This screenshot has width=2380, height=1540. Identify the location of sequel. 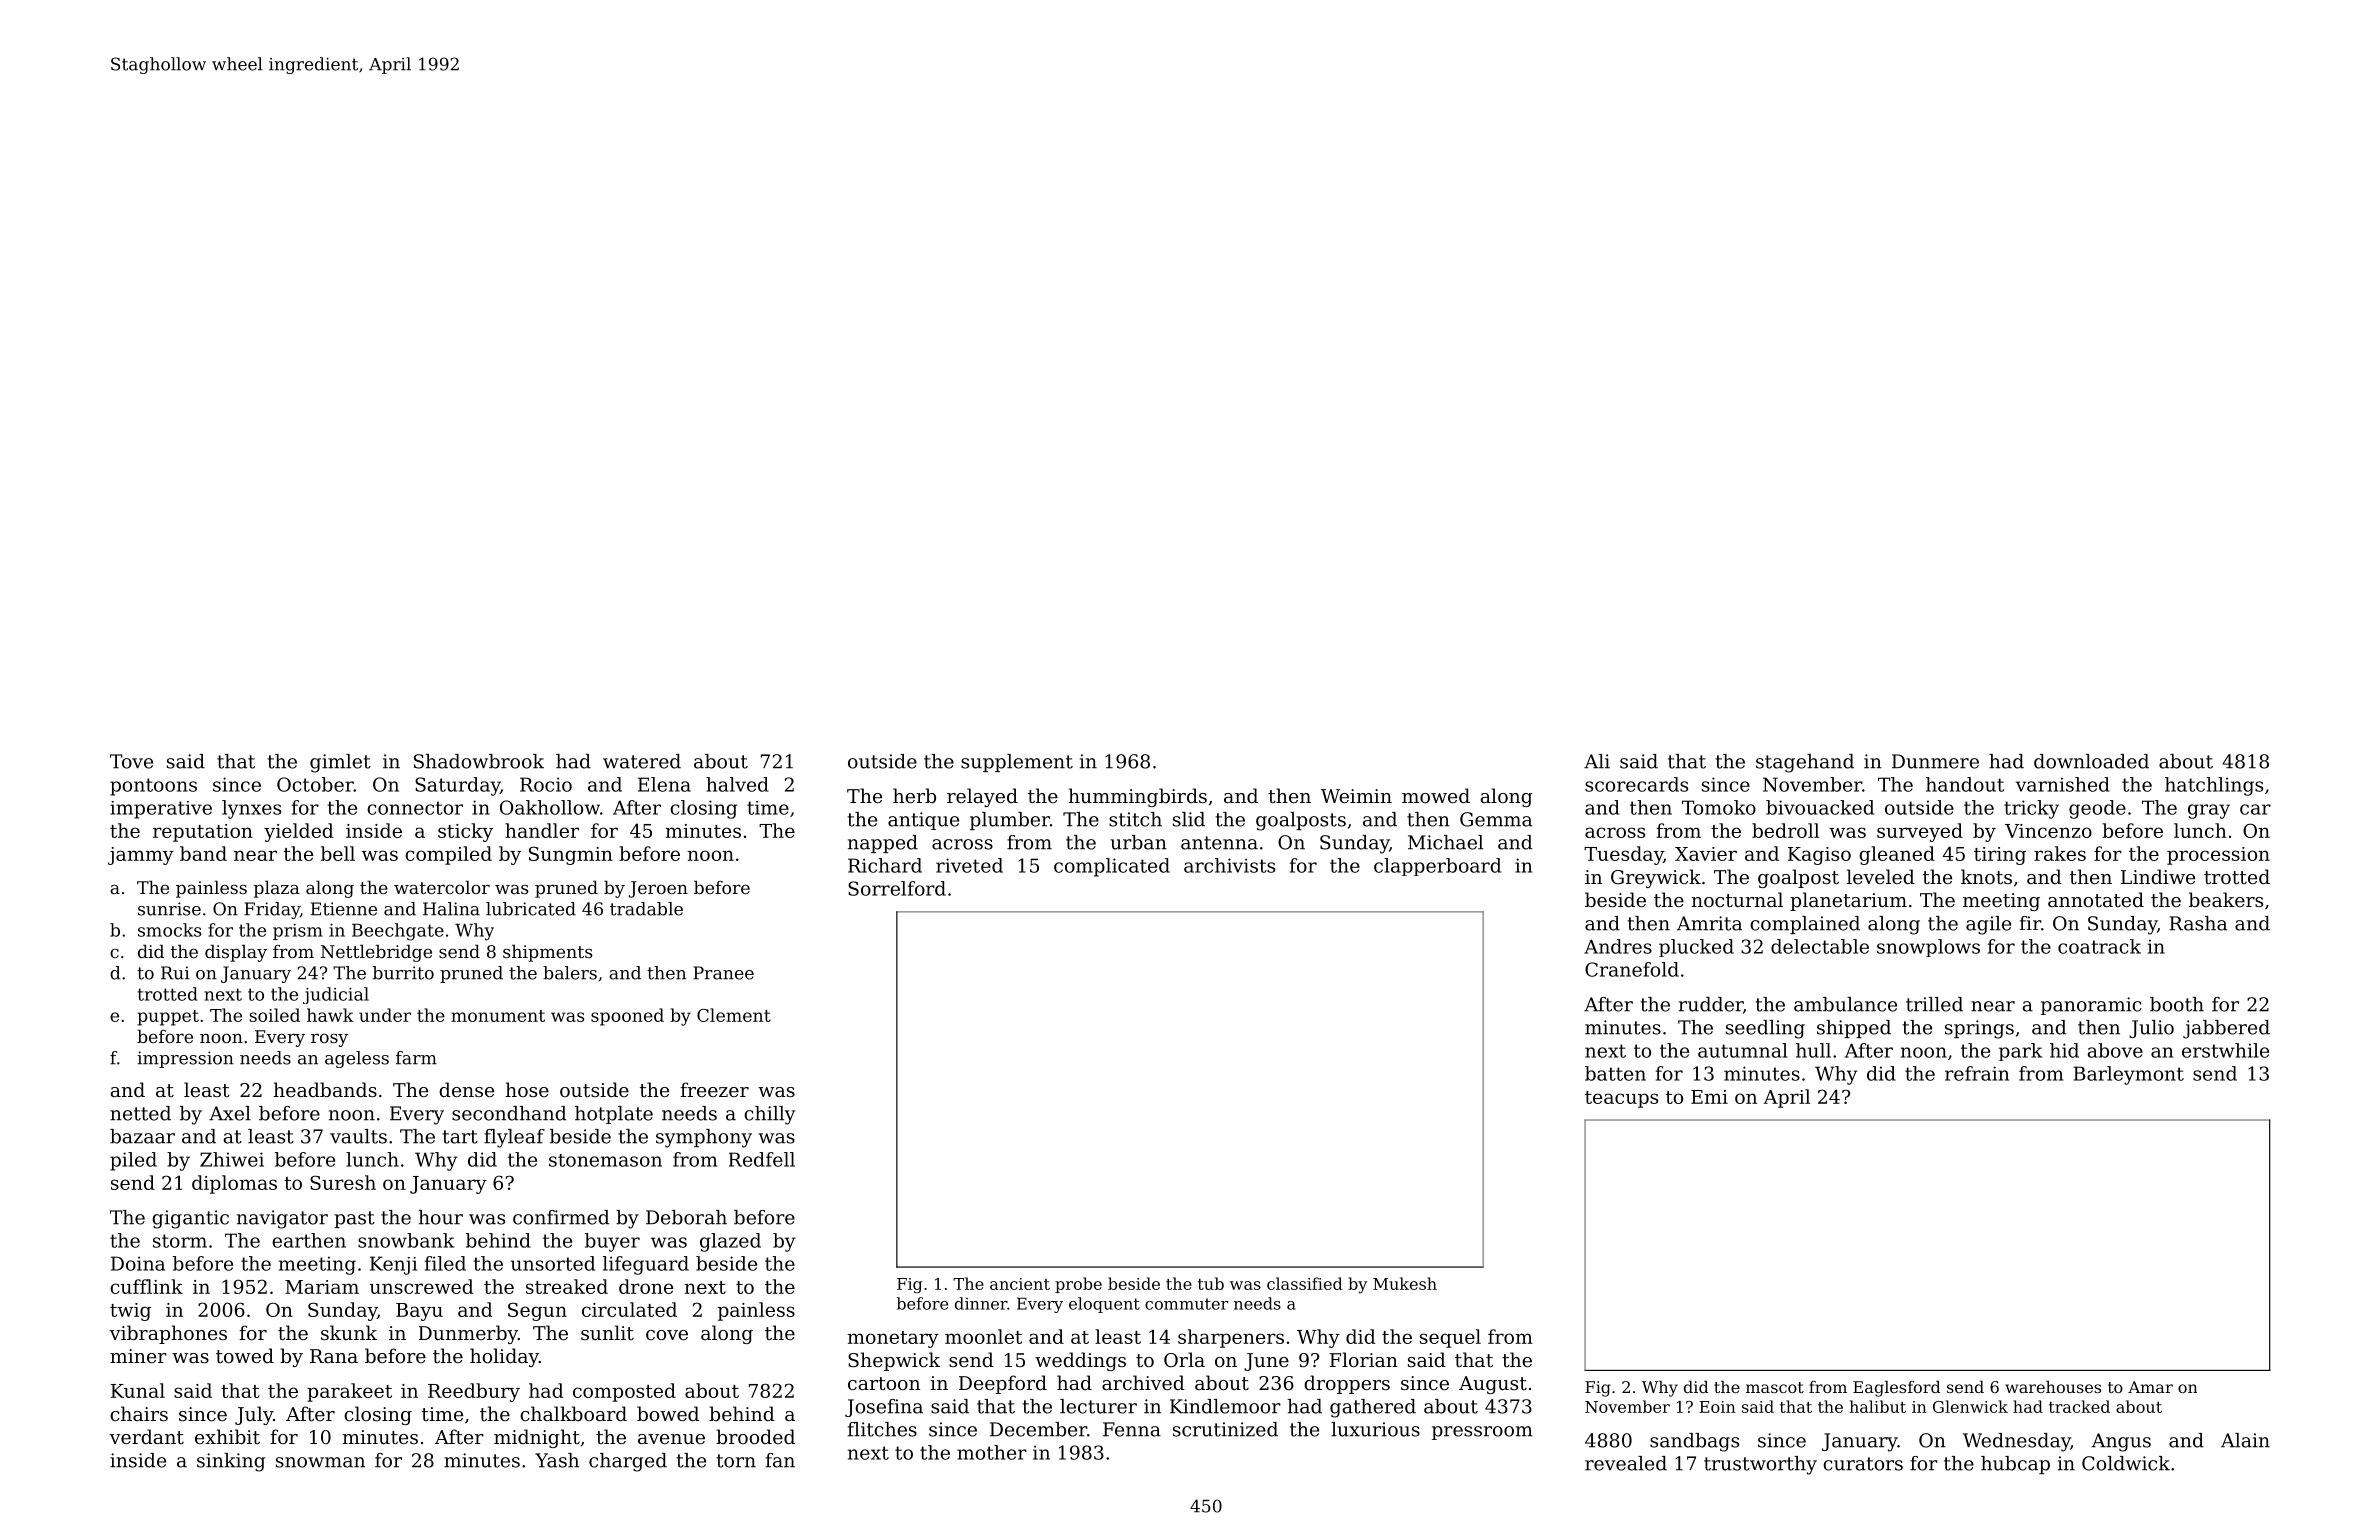
(1450, 1338).
